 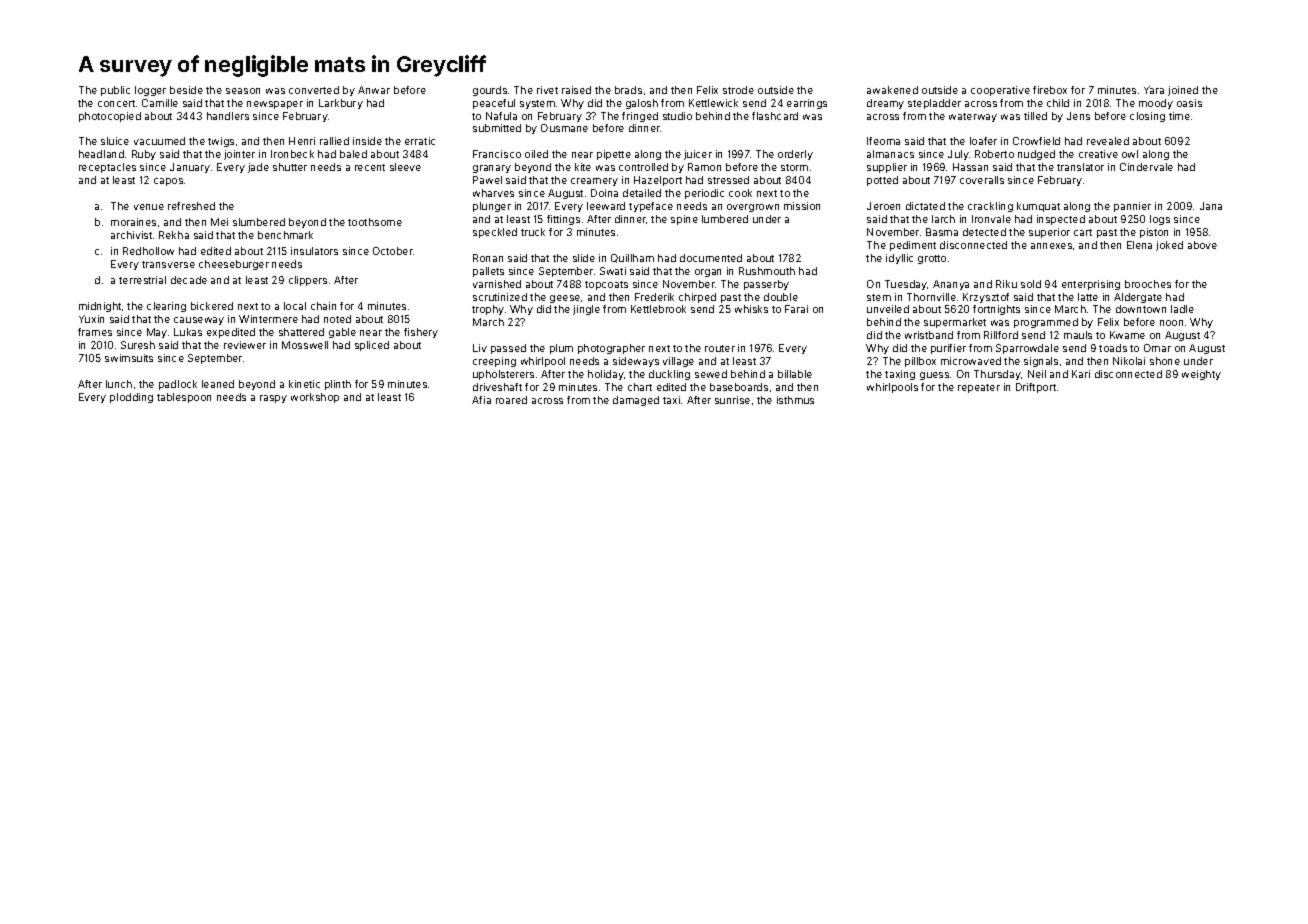 What do you see at coordinates (1132, 207) in the screenshot?
I see `pannier` at bounding box center [1132, 207].
